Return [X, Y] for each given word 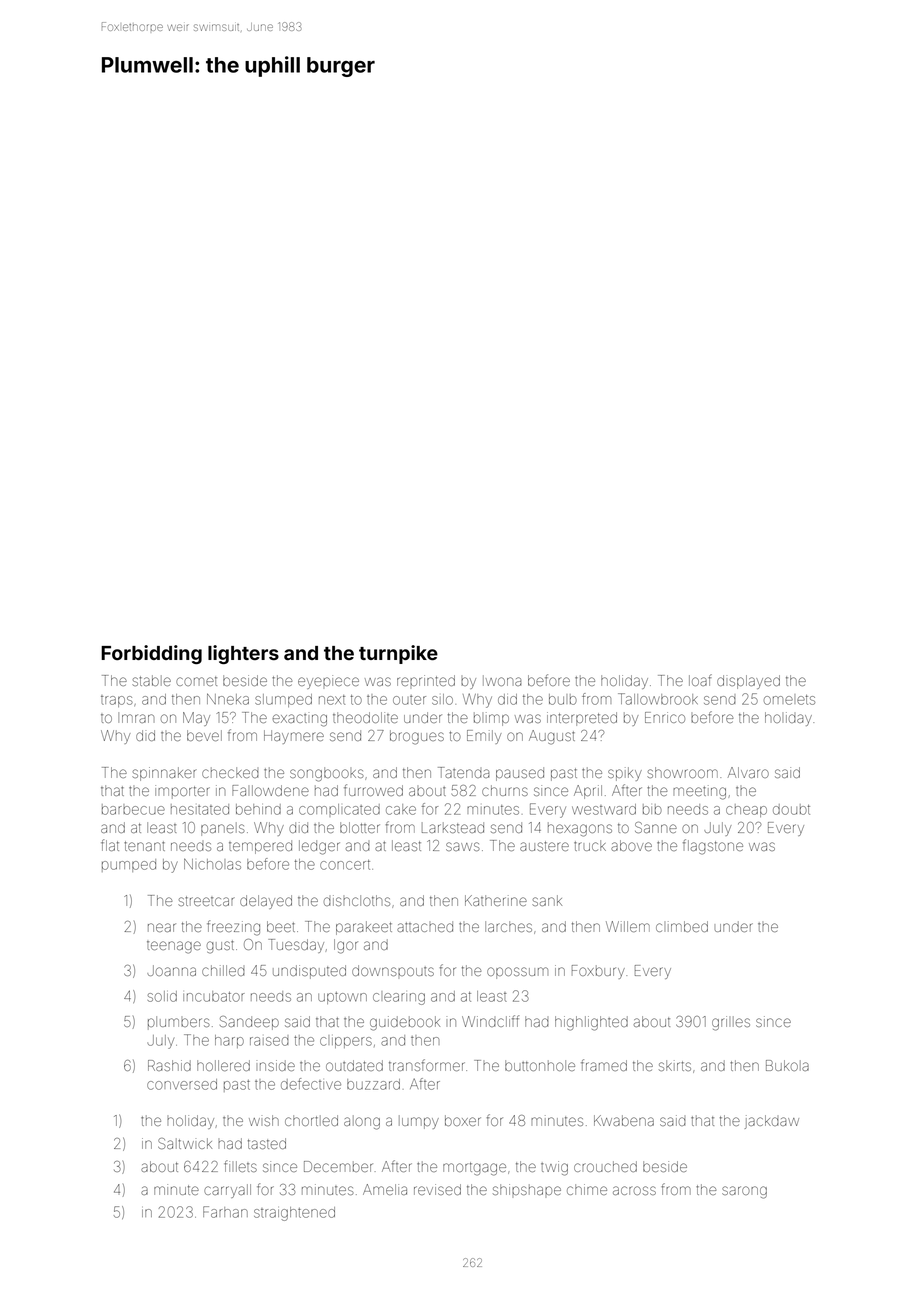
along [362, 1122]
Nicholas [212, 864]
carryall [227, 1191]
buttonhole [540, 1065]
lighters [243, 654]
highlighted [591, 1023]
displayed [748, 682]
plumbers [179, 1023]
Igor [346, 946]
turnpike [398, 654]
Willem [628, 926]
